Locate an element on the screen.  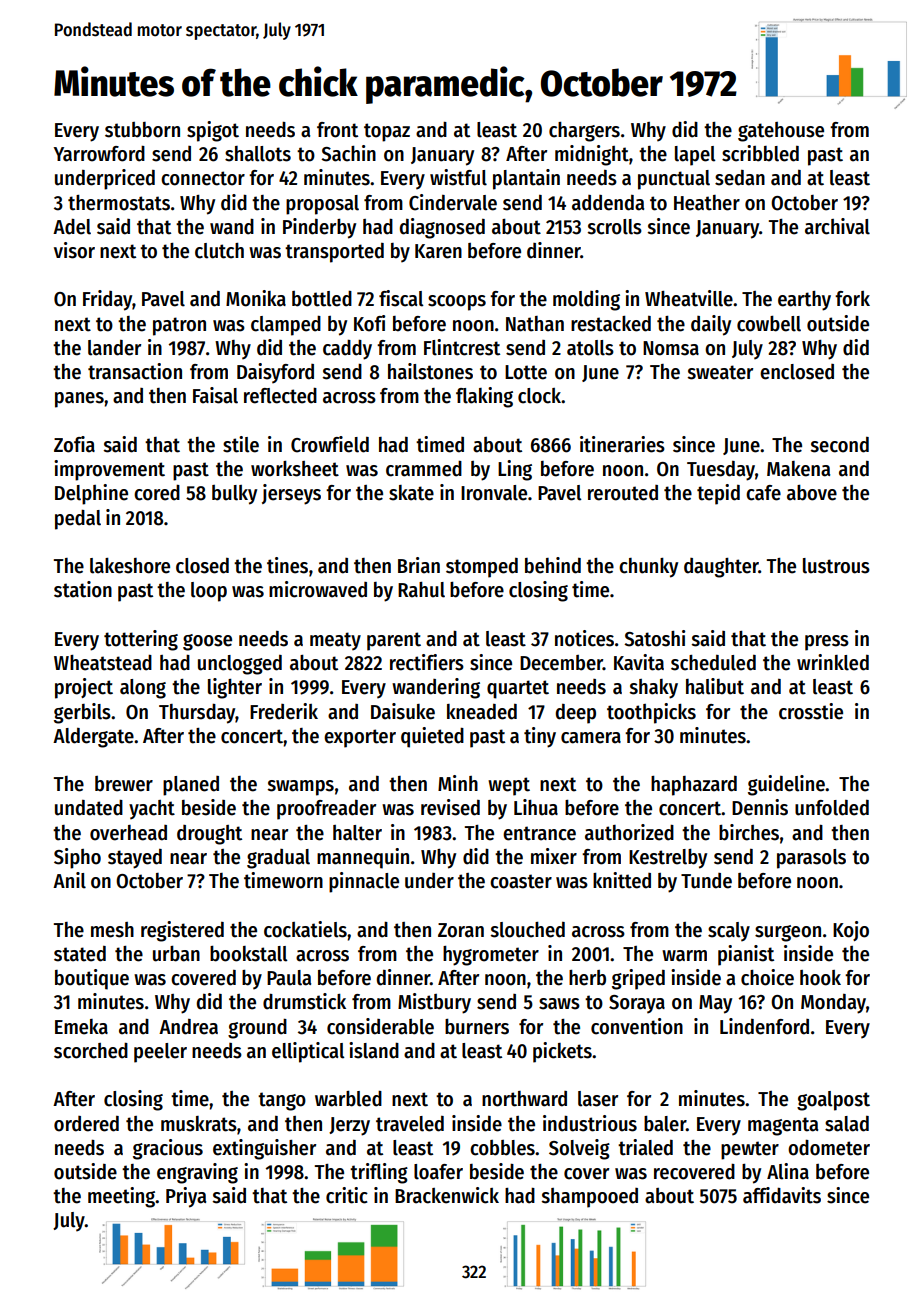
Andrea is located at coordinates (188, 1027).
